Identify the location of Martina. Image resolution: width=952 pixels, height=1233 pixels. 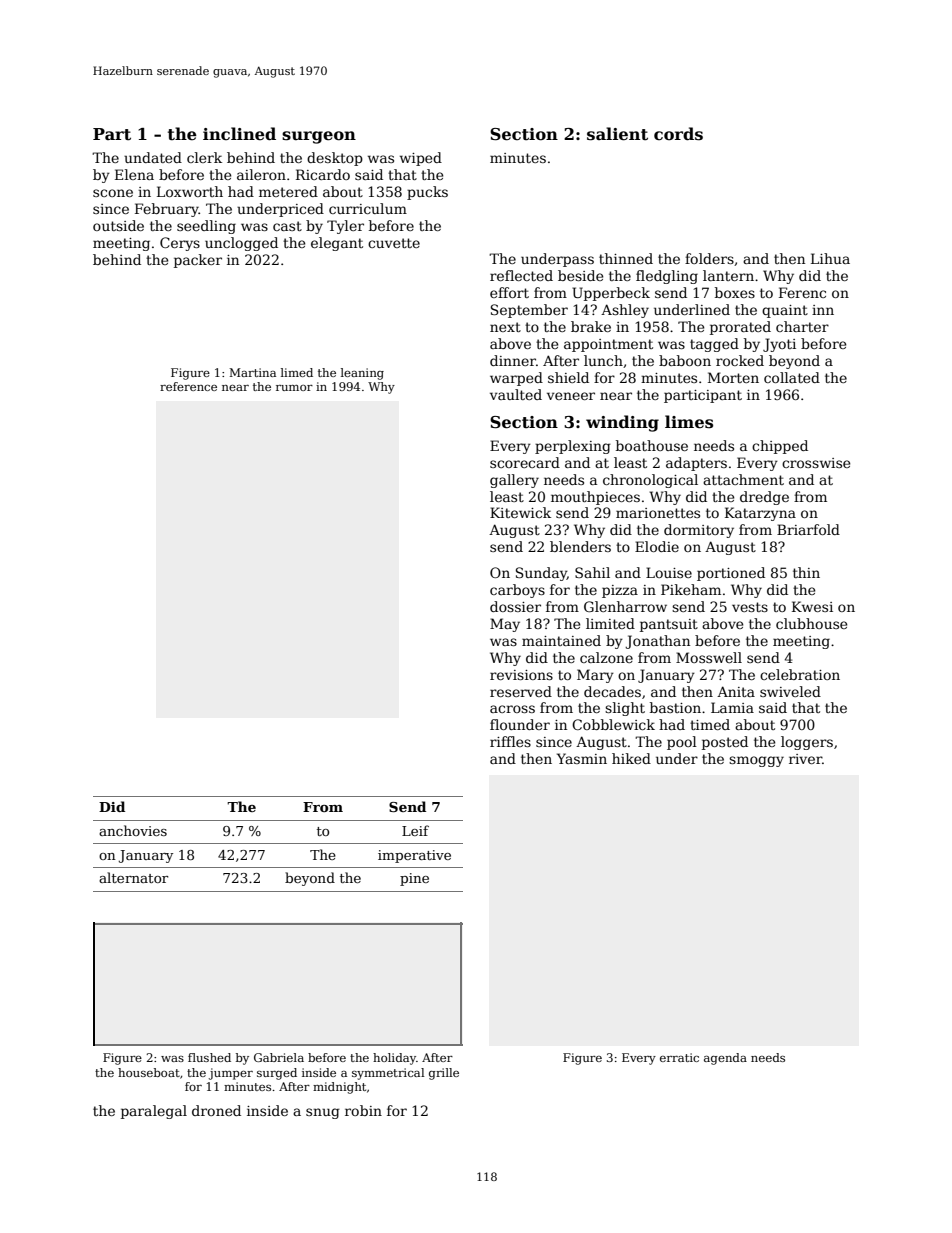
(252, 372).
